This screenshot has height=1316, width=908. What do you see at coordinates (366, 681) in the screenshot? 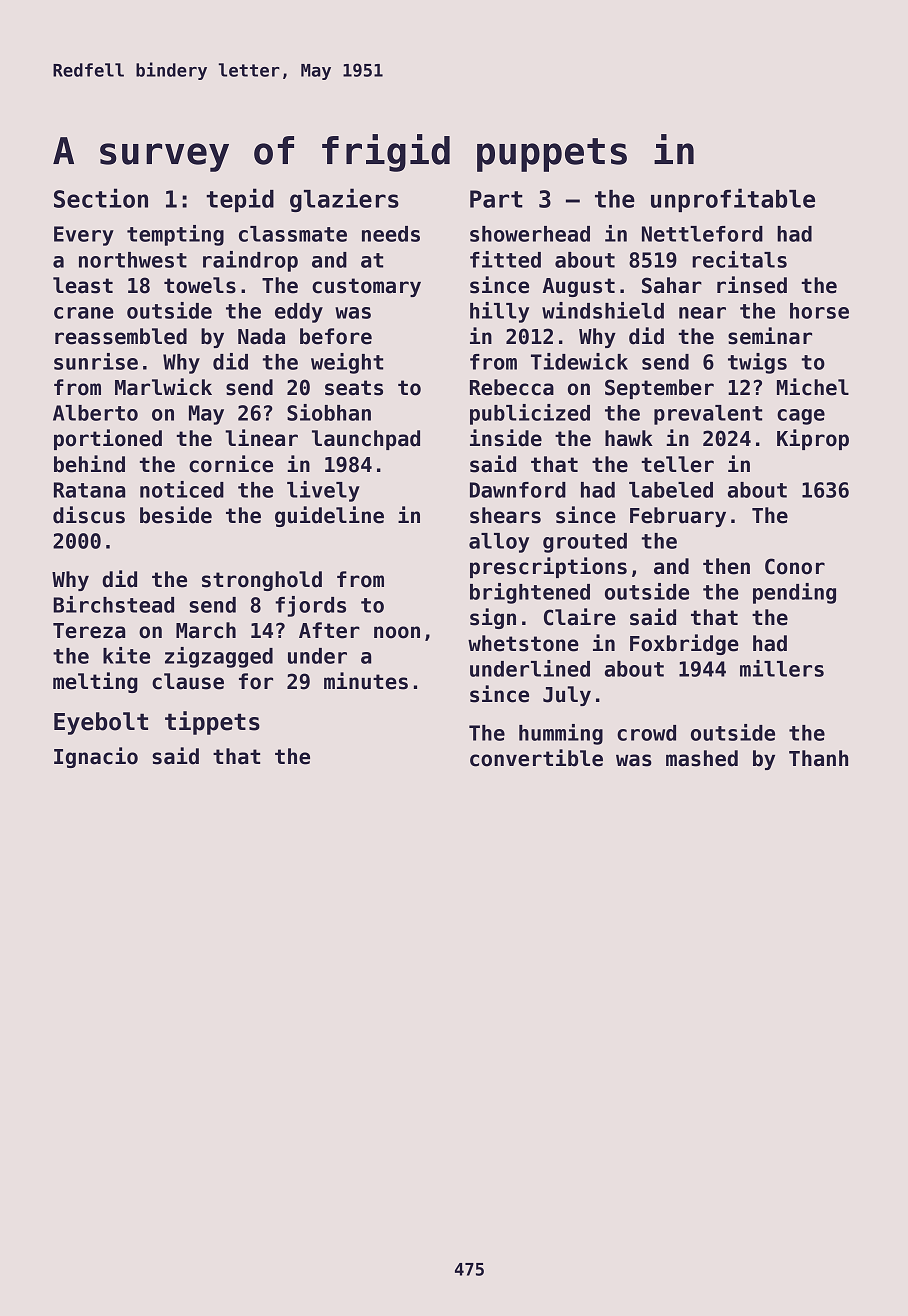
I see `minutes` at bounding box center [366, 681].
